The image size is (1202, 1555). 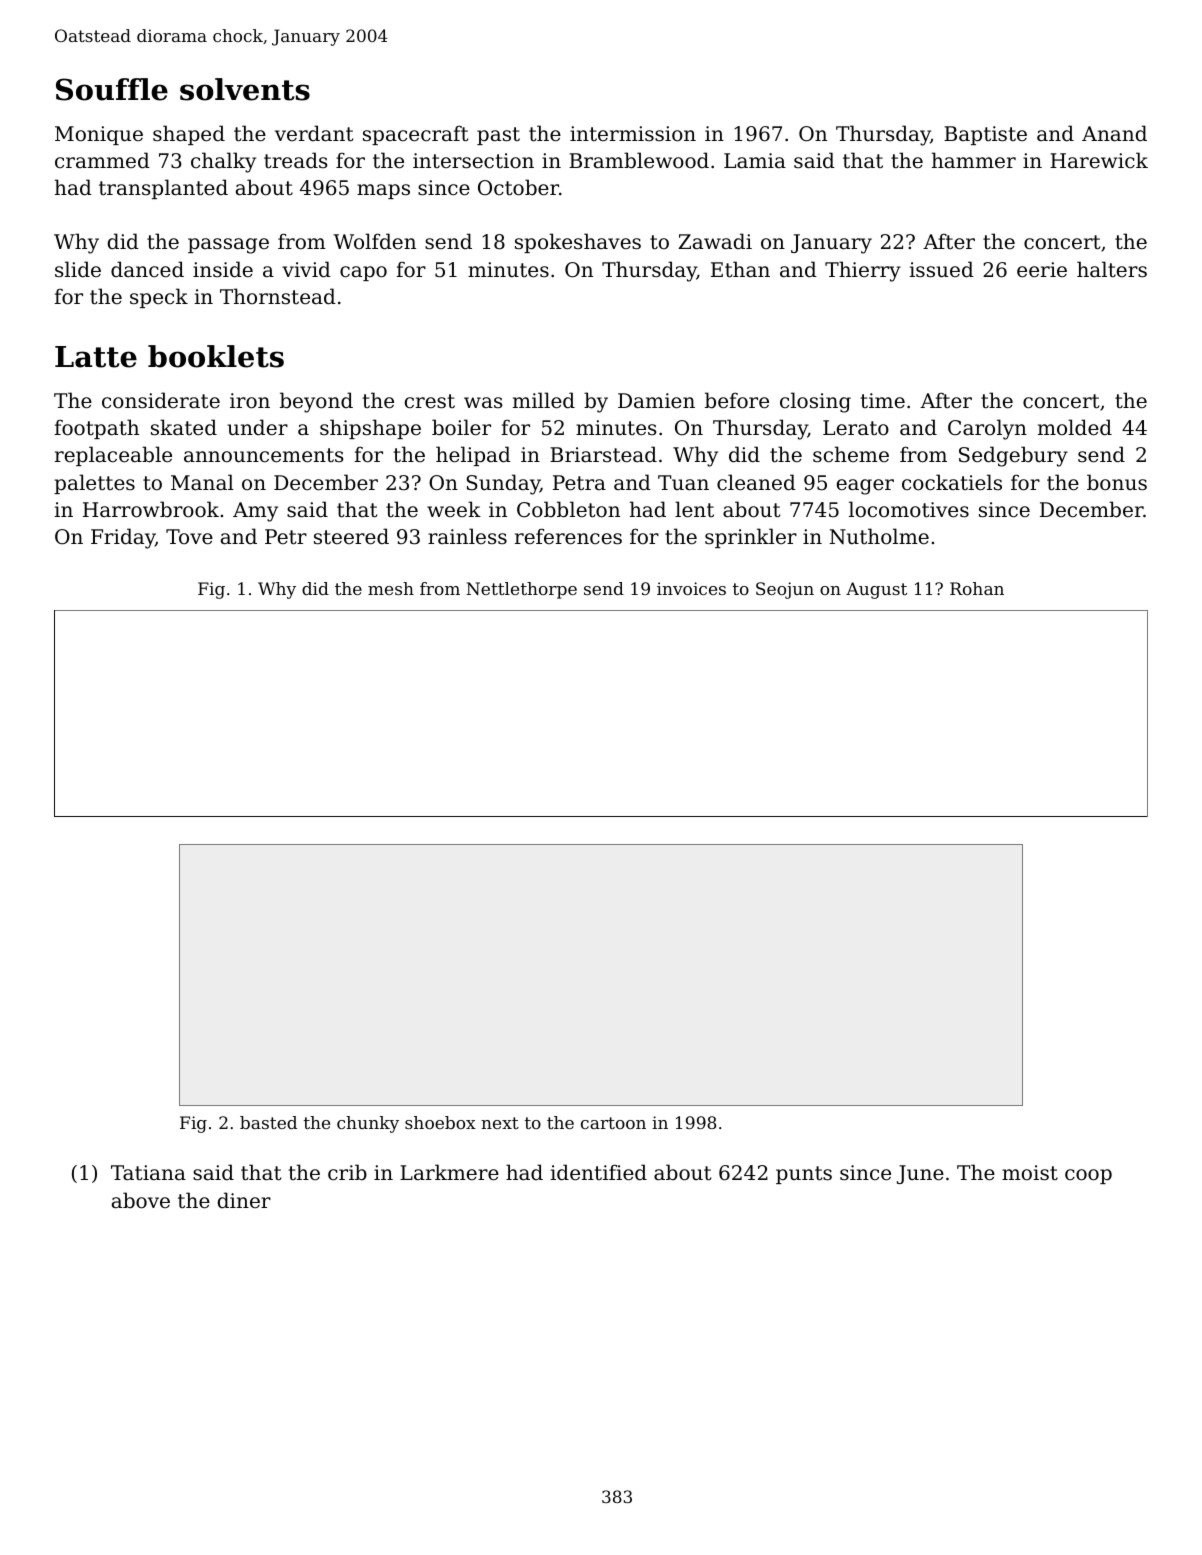 I want to click on mesh, so click(x=391, y=588).
